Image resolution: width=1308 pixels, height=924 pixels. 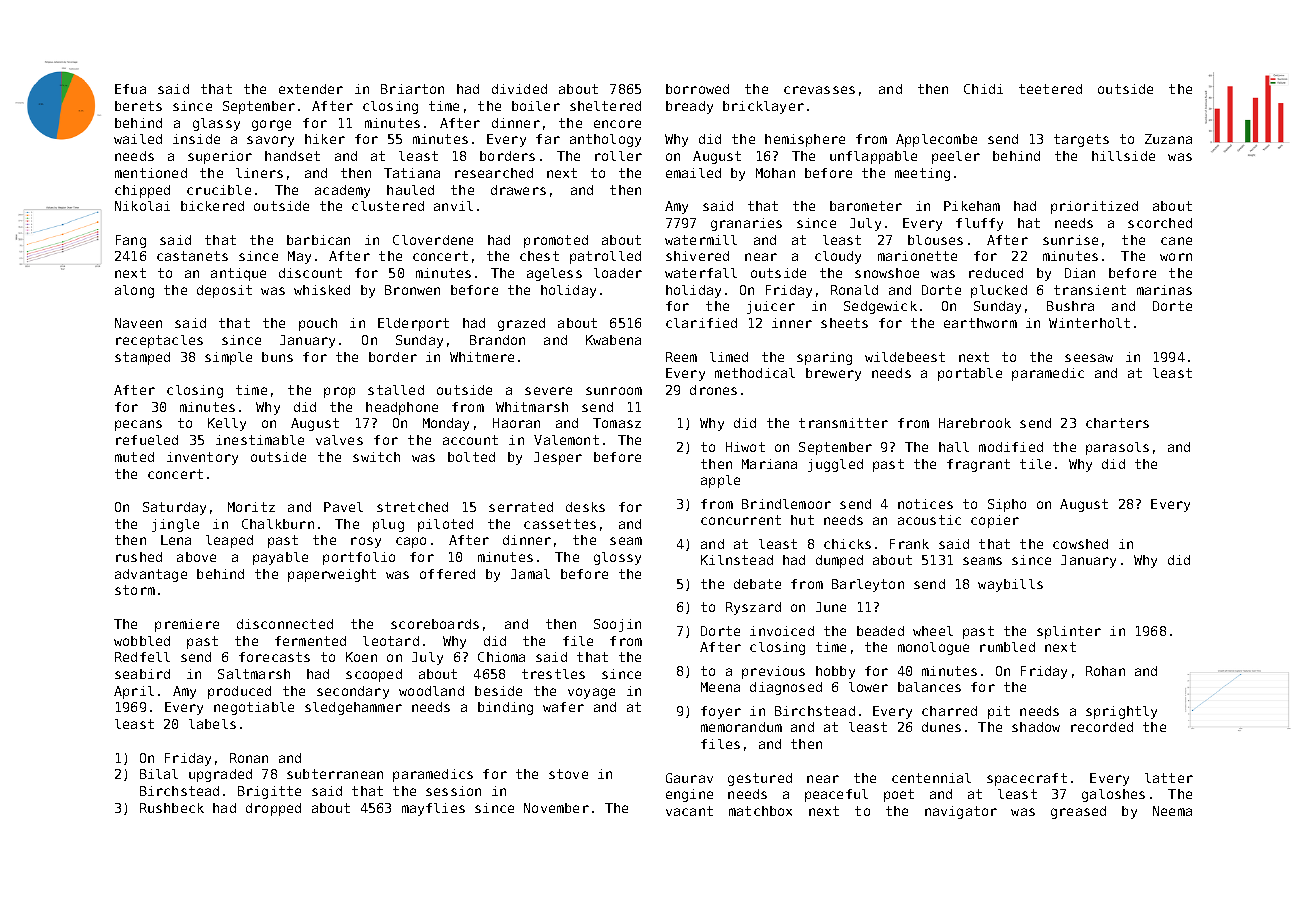 I want to click on mayflies, so click(x=433, y=809).
